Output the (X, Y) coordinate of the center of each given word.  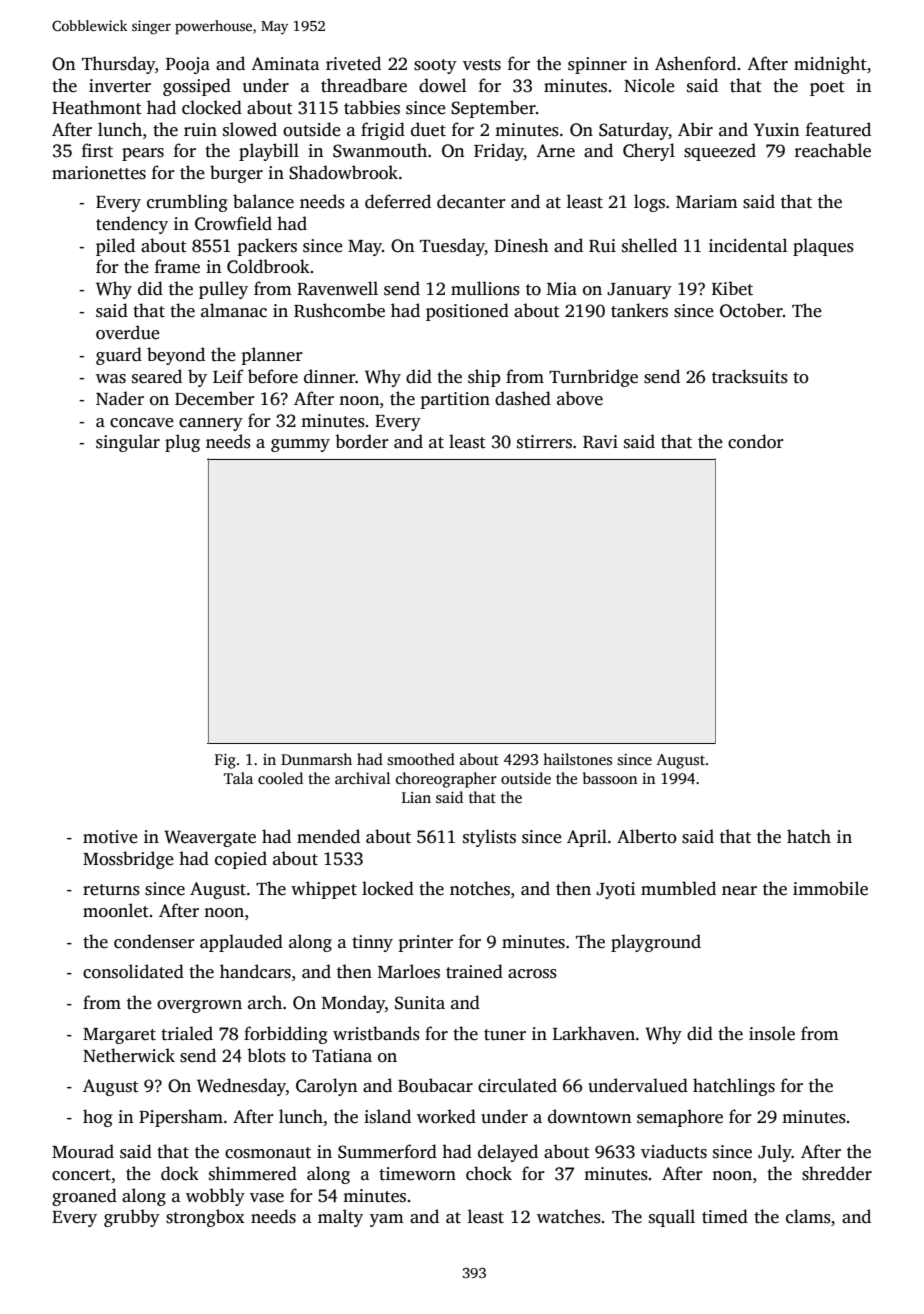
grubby (132, 1218)
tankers (639, 310)
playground (656, 943)
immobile (830, 888)
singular (128, 443)
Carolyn (326, 1087)
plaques (823, 247)
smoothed (421, 759)
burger (236, 174)
